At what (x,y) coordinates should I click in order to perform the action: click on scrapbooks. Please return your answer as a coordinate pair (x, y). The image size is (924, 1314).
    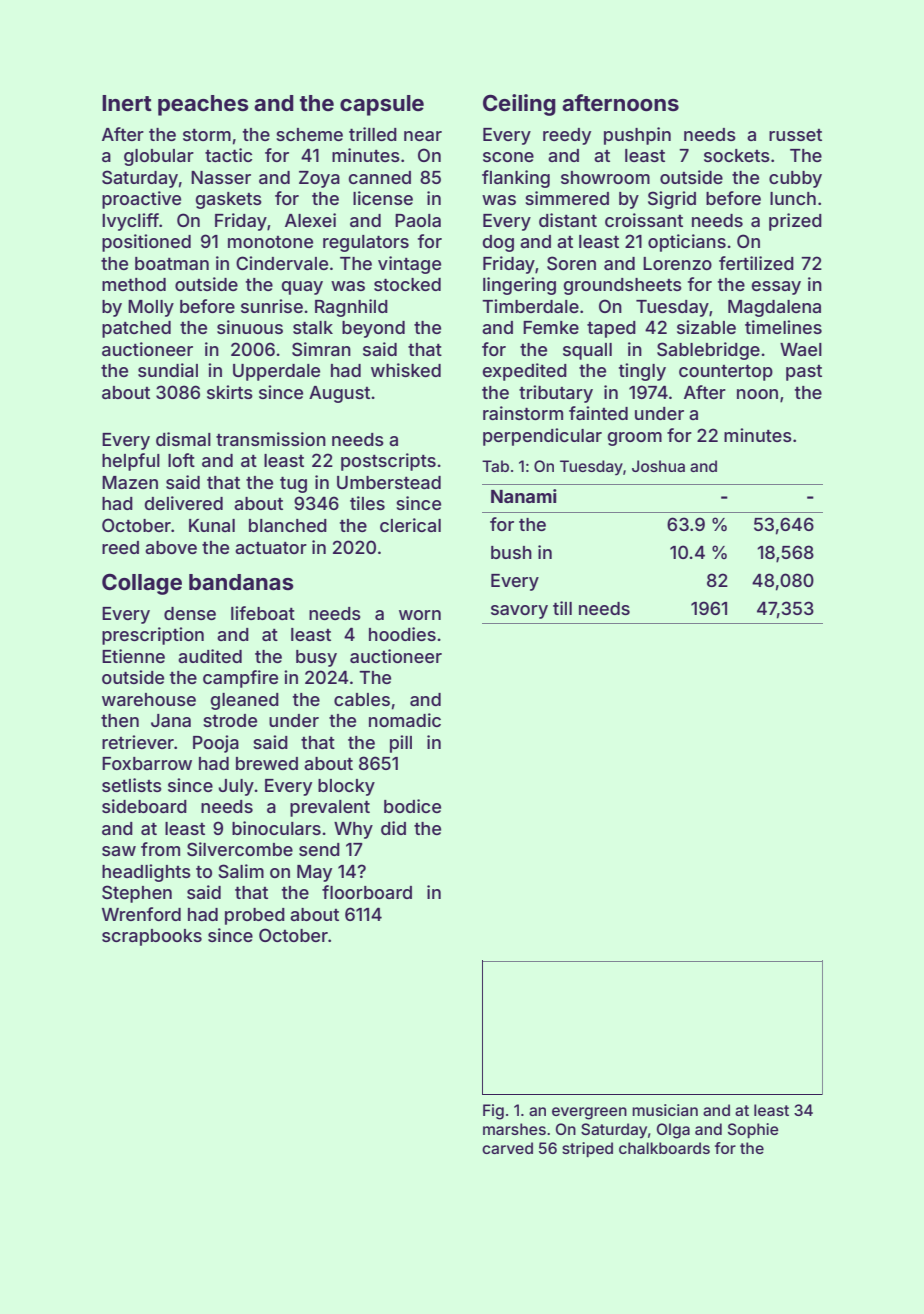
    Looking at the image, I should click on (152, 937).
